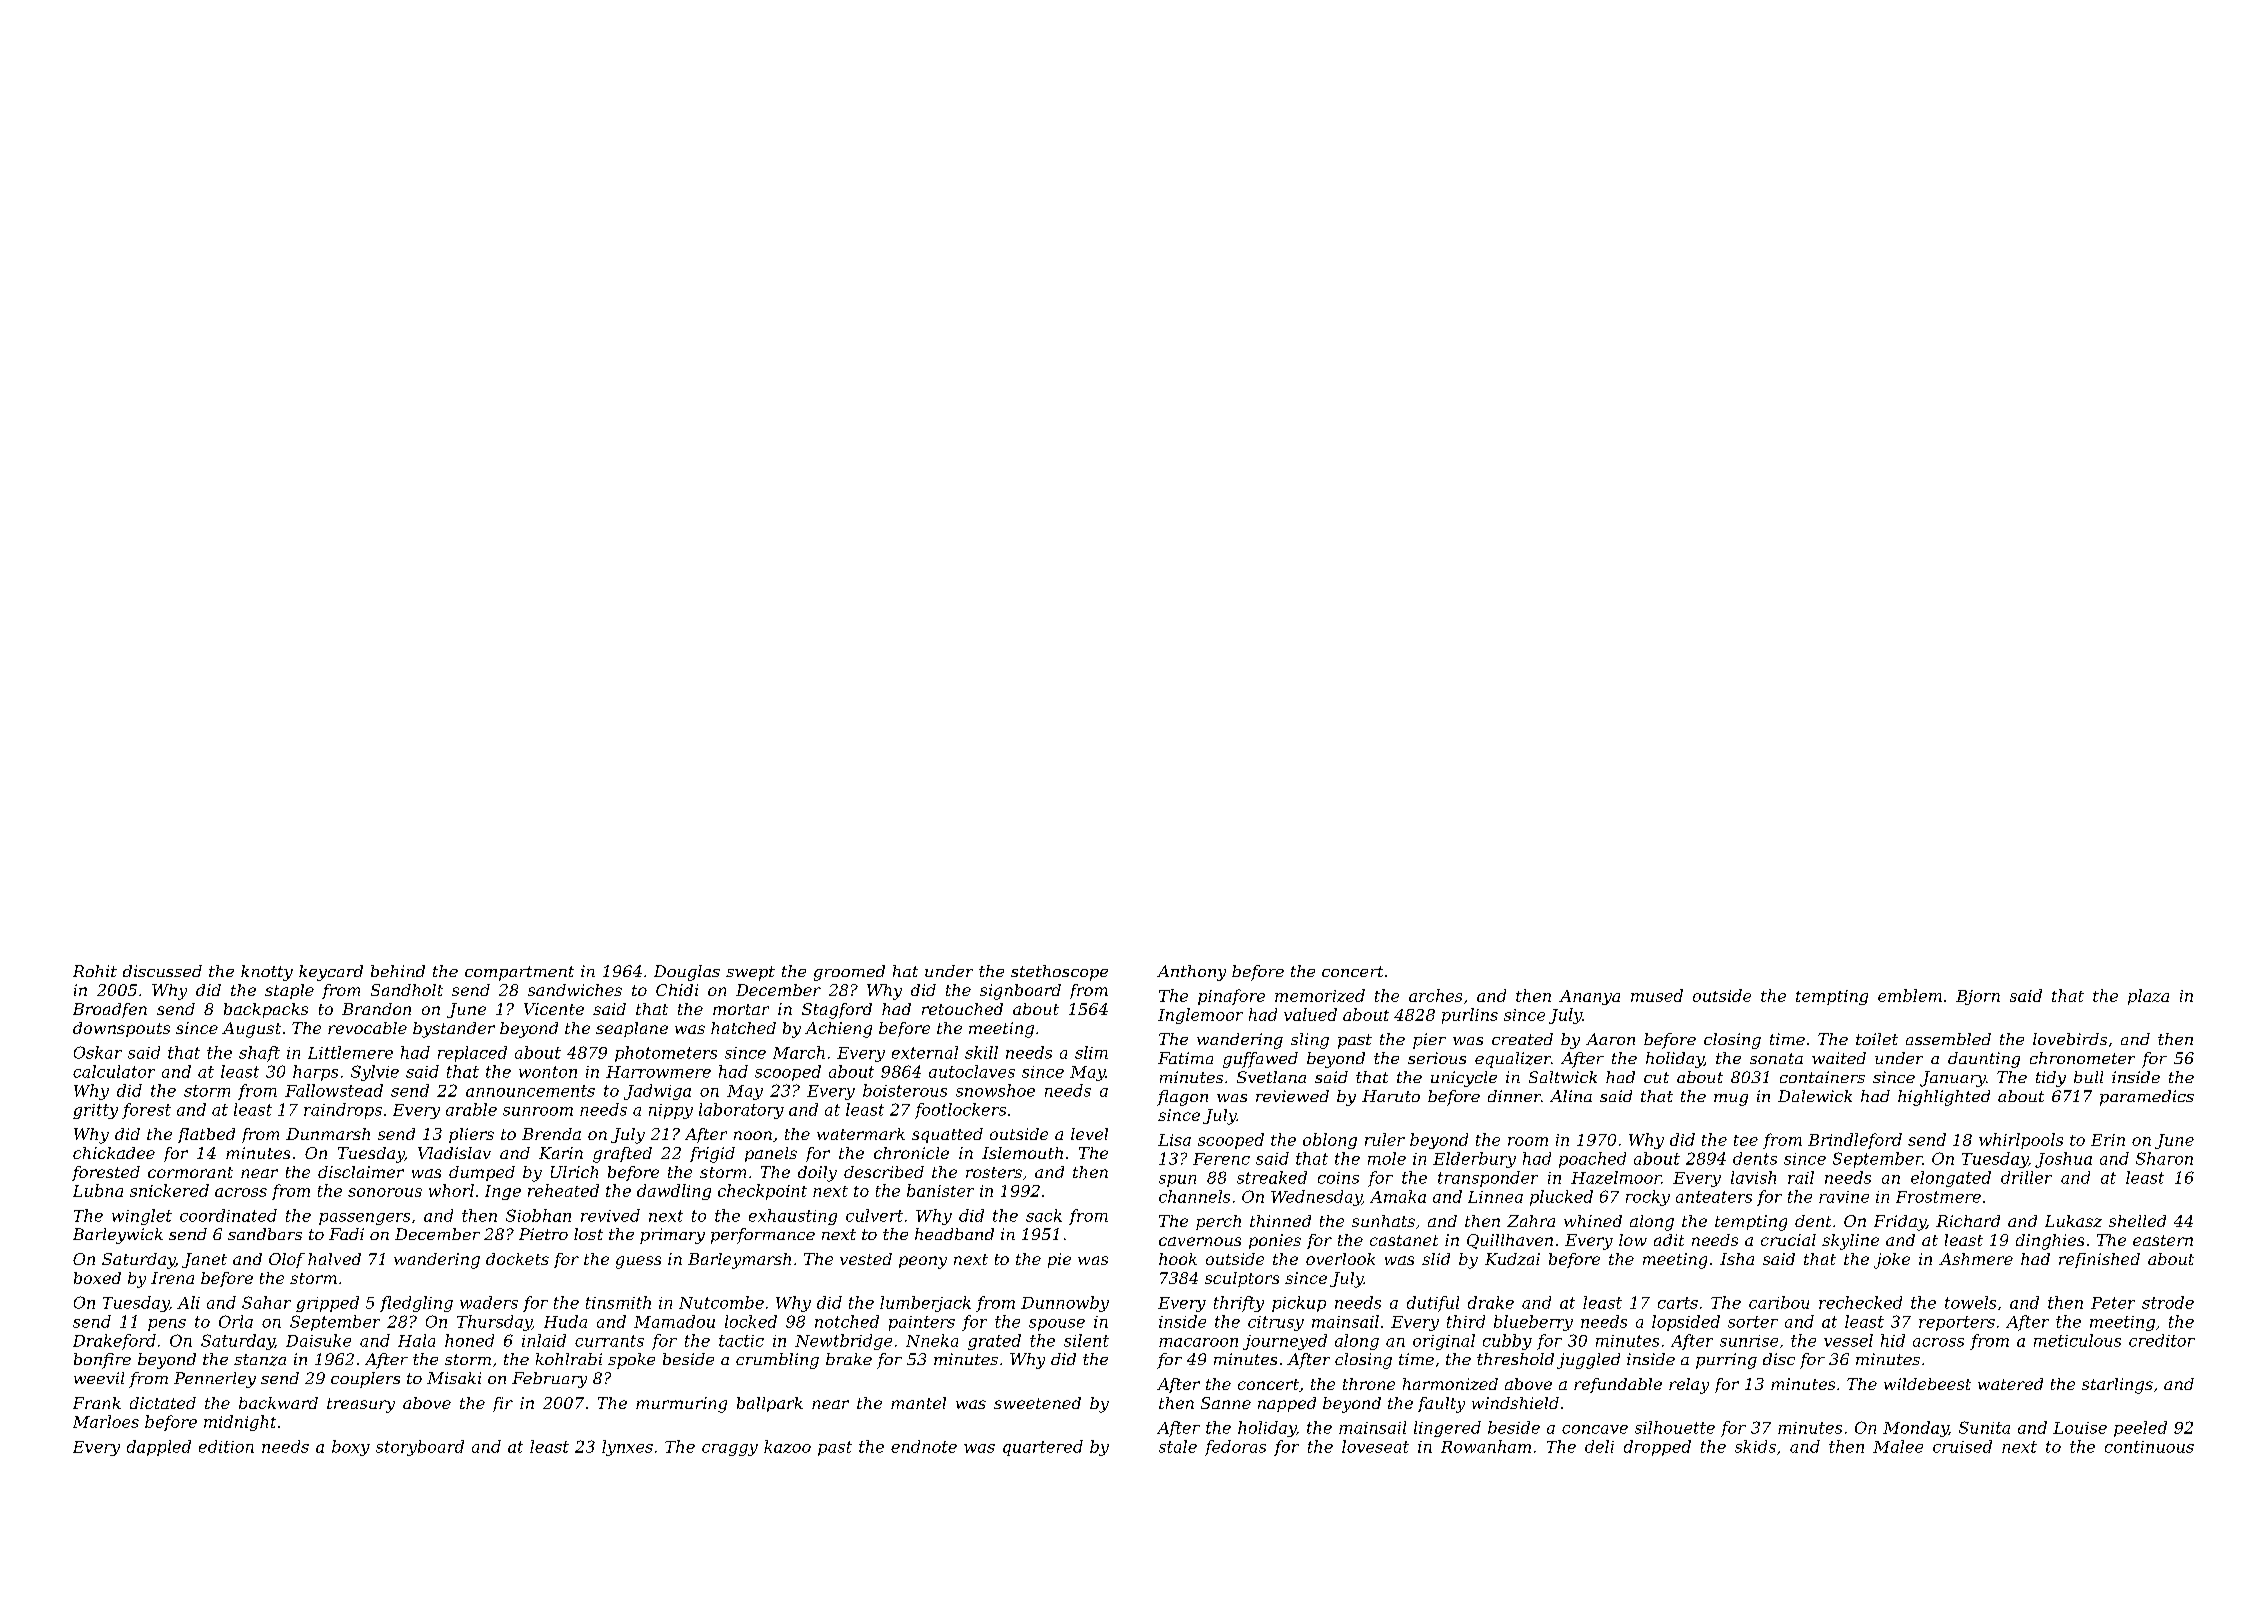 The image size is (2267, 1603). I want to click on painters, so click(922, 1323).
